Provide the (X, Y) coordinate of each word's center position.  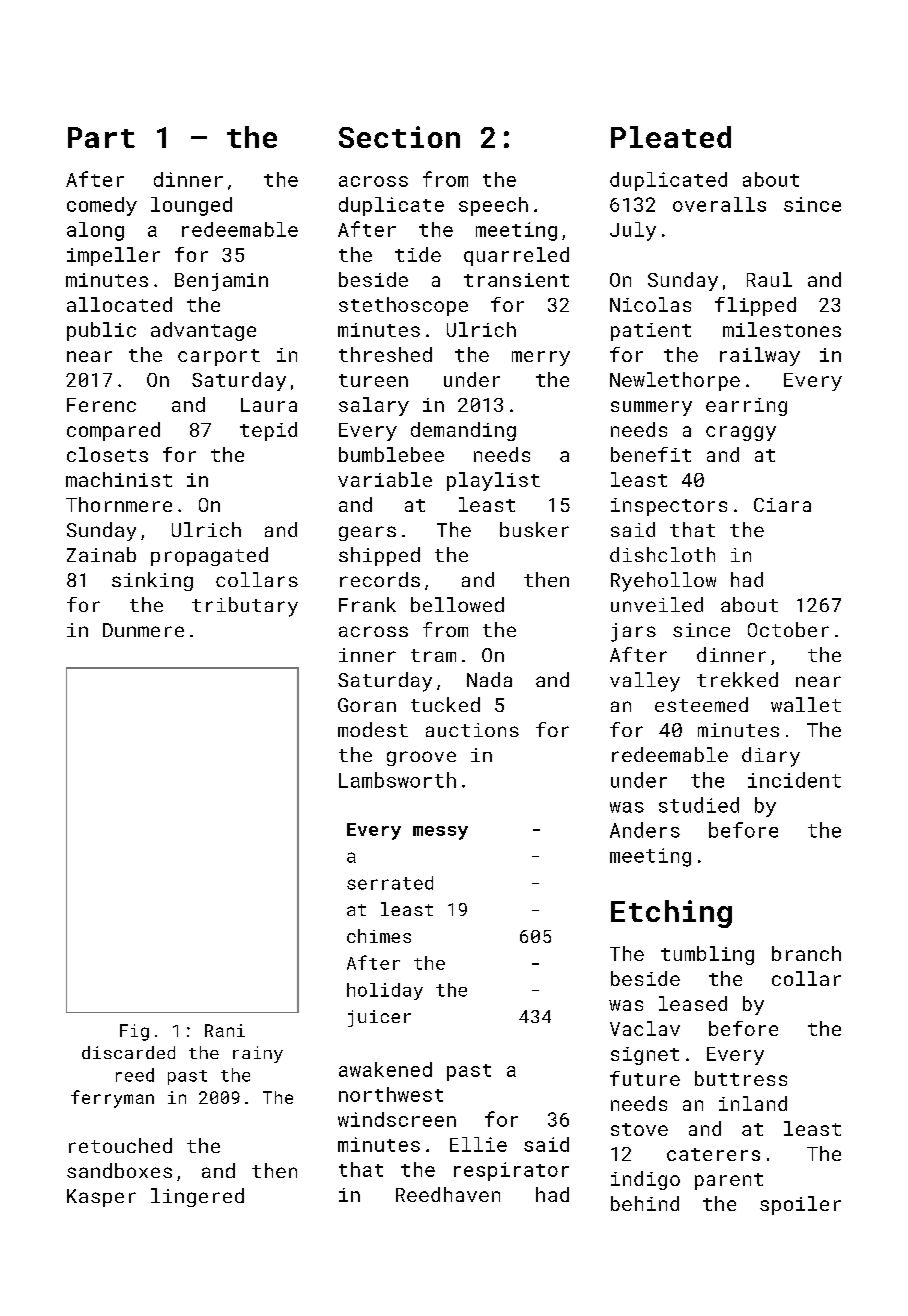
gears (367, 533)
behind (645, 1203)
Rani (225, 1030)
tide (418, 254)
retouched (120, 1145)
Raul (769, 279)
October (788, 629)
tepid (268, 431)
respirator (511, 1171)
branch (806, 953)
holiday (385, 991)
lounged (191, 206)
